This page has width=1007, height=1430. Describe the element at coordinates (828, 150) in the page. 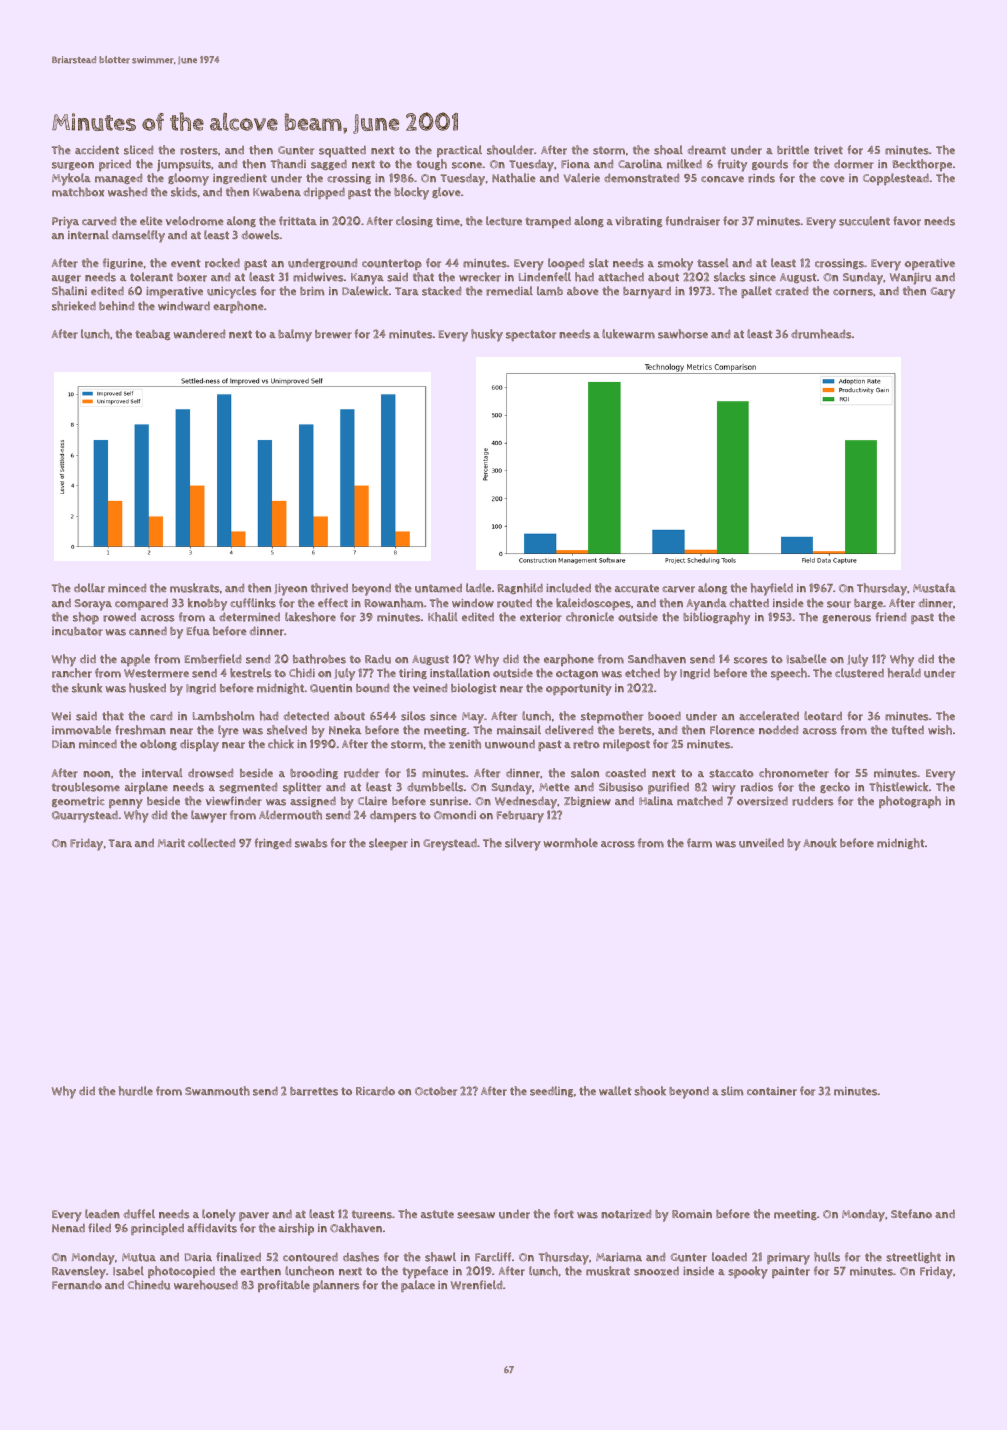

I see `trivet` at that location.
